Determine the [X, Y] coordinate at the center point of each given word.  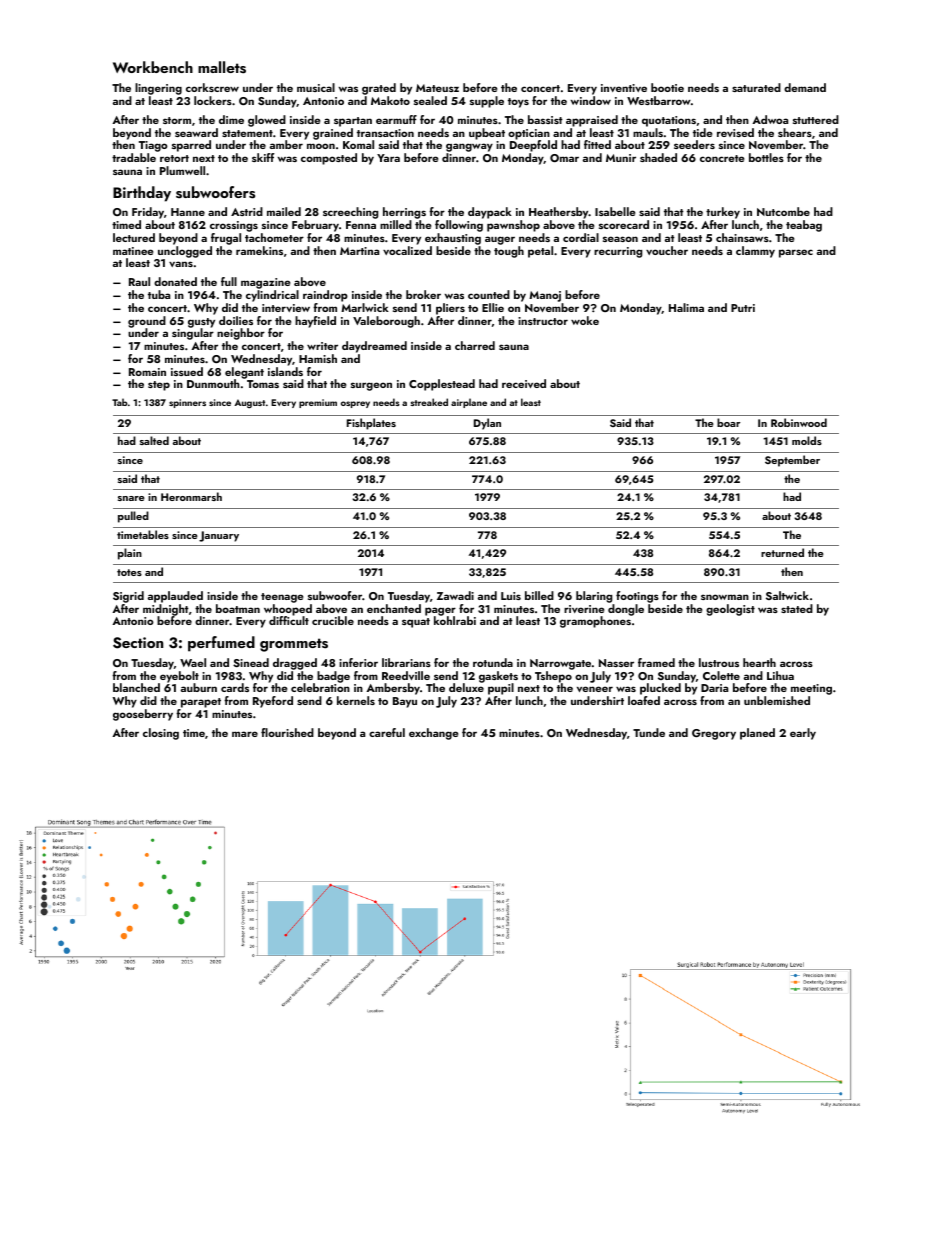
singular [193, 334]
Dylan [487, 424]
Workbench [153, 67]
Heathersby [559, 213]
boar [728, 422]
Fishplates [371, 424]
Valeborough [386, 322]
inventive [624, 88]
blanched [136, 687]
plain [130, 554]
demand [805, 87]
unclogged [185, 252]
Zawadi [455, 595]
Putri [743, 308]
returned [782, 552]
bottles [766, 157]
